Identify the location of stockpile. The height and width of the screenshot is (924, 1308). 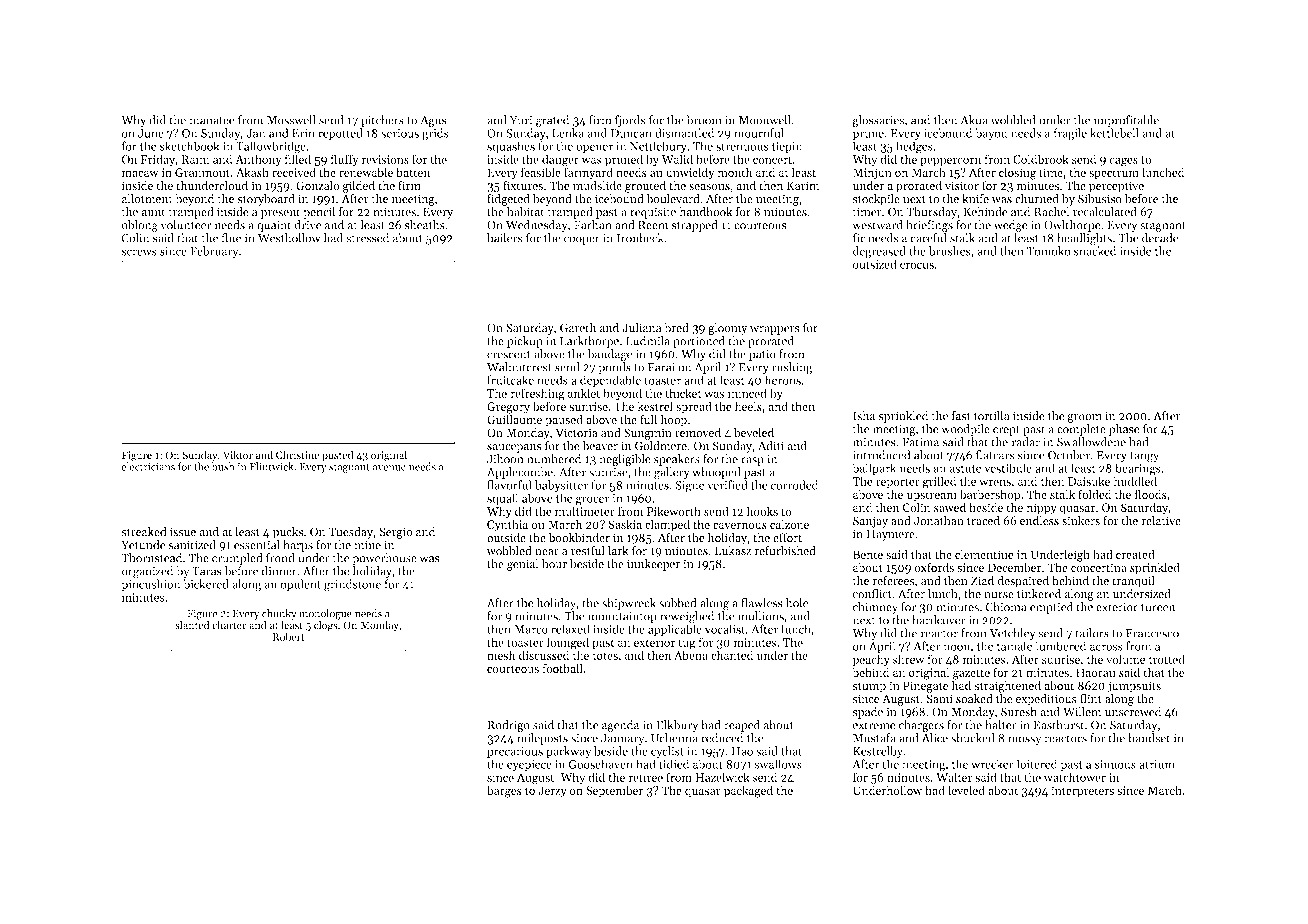
(876, 200).
